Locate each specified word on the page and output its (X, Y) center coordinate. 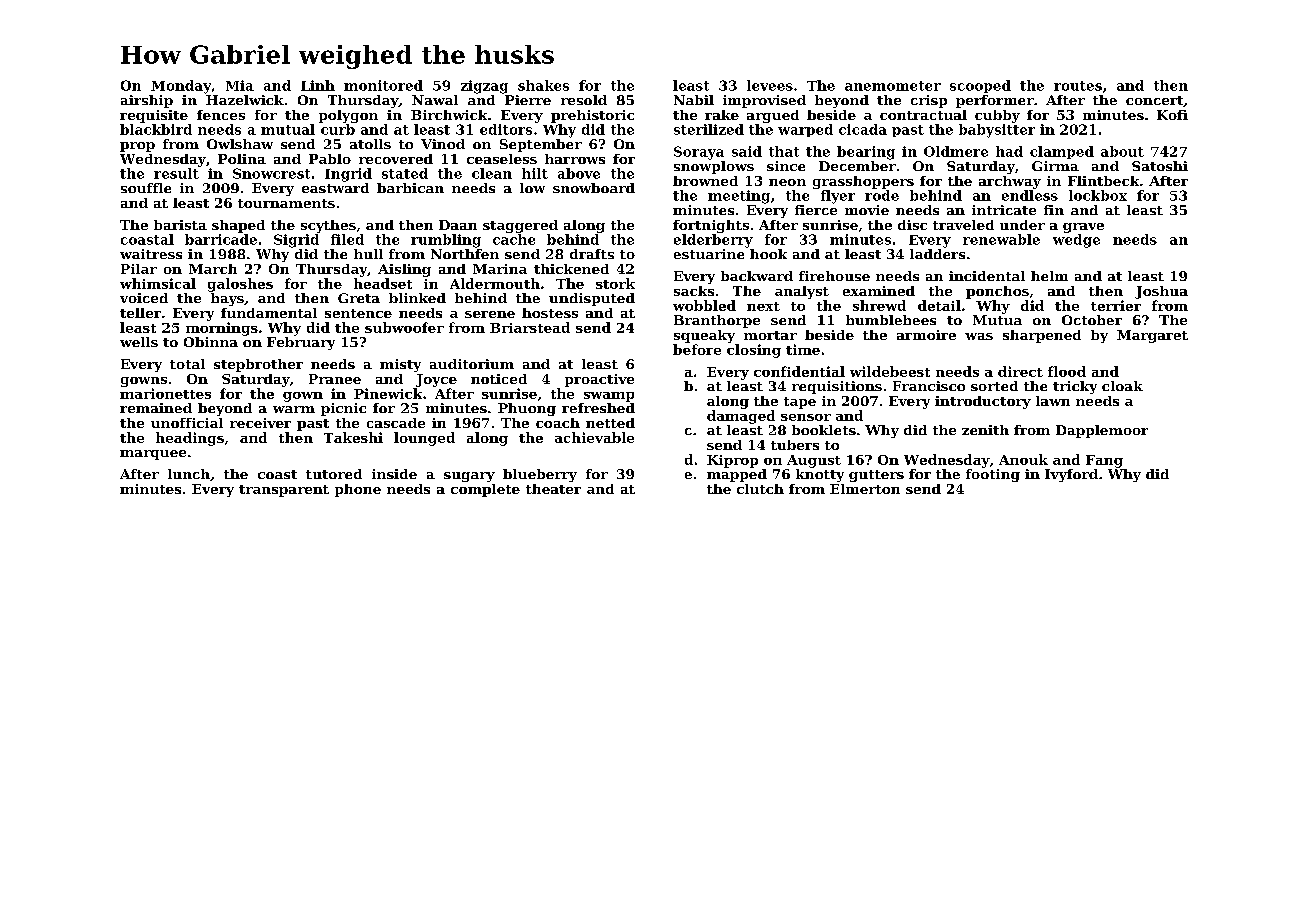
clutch (760, 489)
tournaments (286, 203)
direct (1020, 371)
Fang (1104, 461)
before (697, 349)
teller (140, 313)
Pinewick (388, 393)
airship (147, 101)
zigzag (484, 87)
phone (358, 490)
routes (1078, 86)
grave (1083, 228)
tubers (795, 445)
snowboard (594, 188)
